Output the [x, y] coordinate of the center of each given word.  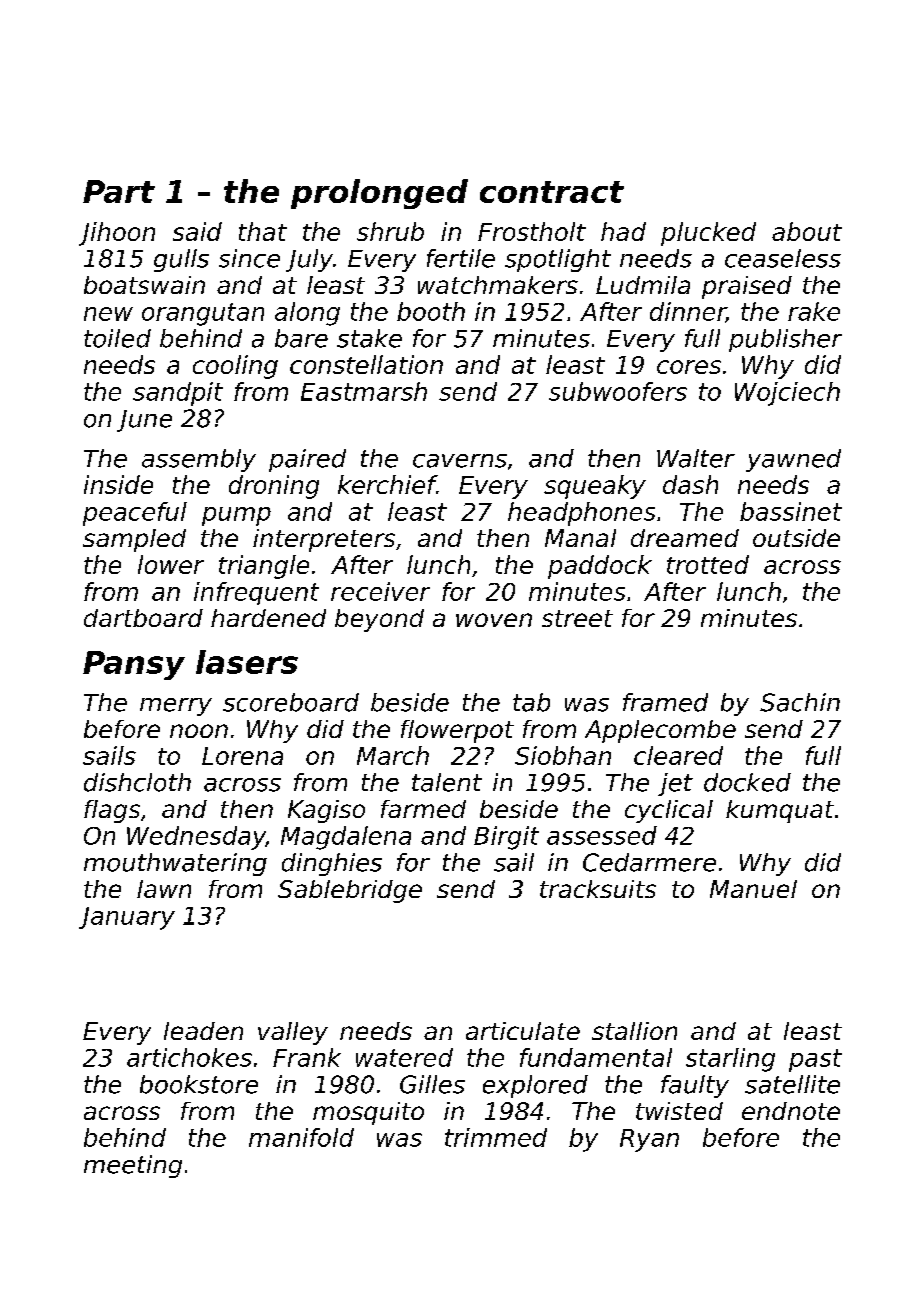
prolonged [379, 194]
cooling [235, 367]
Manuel [753, 889]
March [393, 755]
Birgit [506, 838]
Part [119, 191]
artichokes [189, 1057]
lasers [247, 662]
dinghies [332, 864]
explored [535, 1086]
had [623, 231]
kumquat [780, 811]
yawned [793, 460]
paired [307, 460]
